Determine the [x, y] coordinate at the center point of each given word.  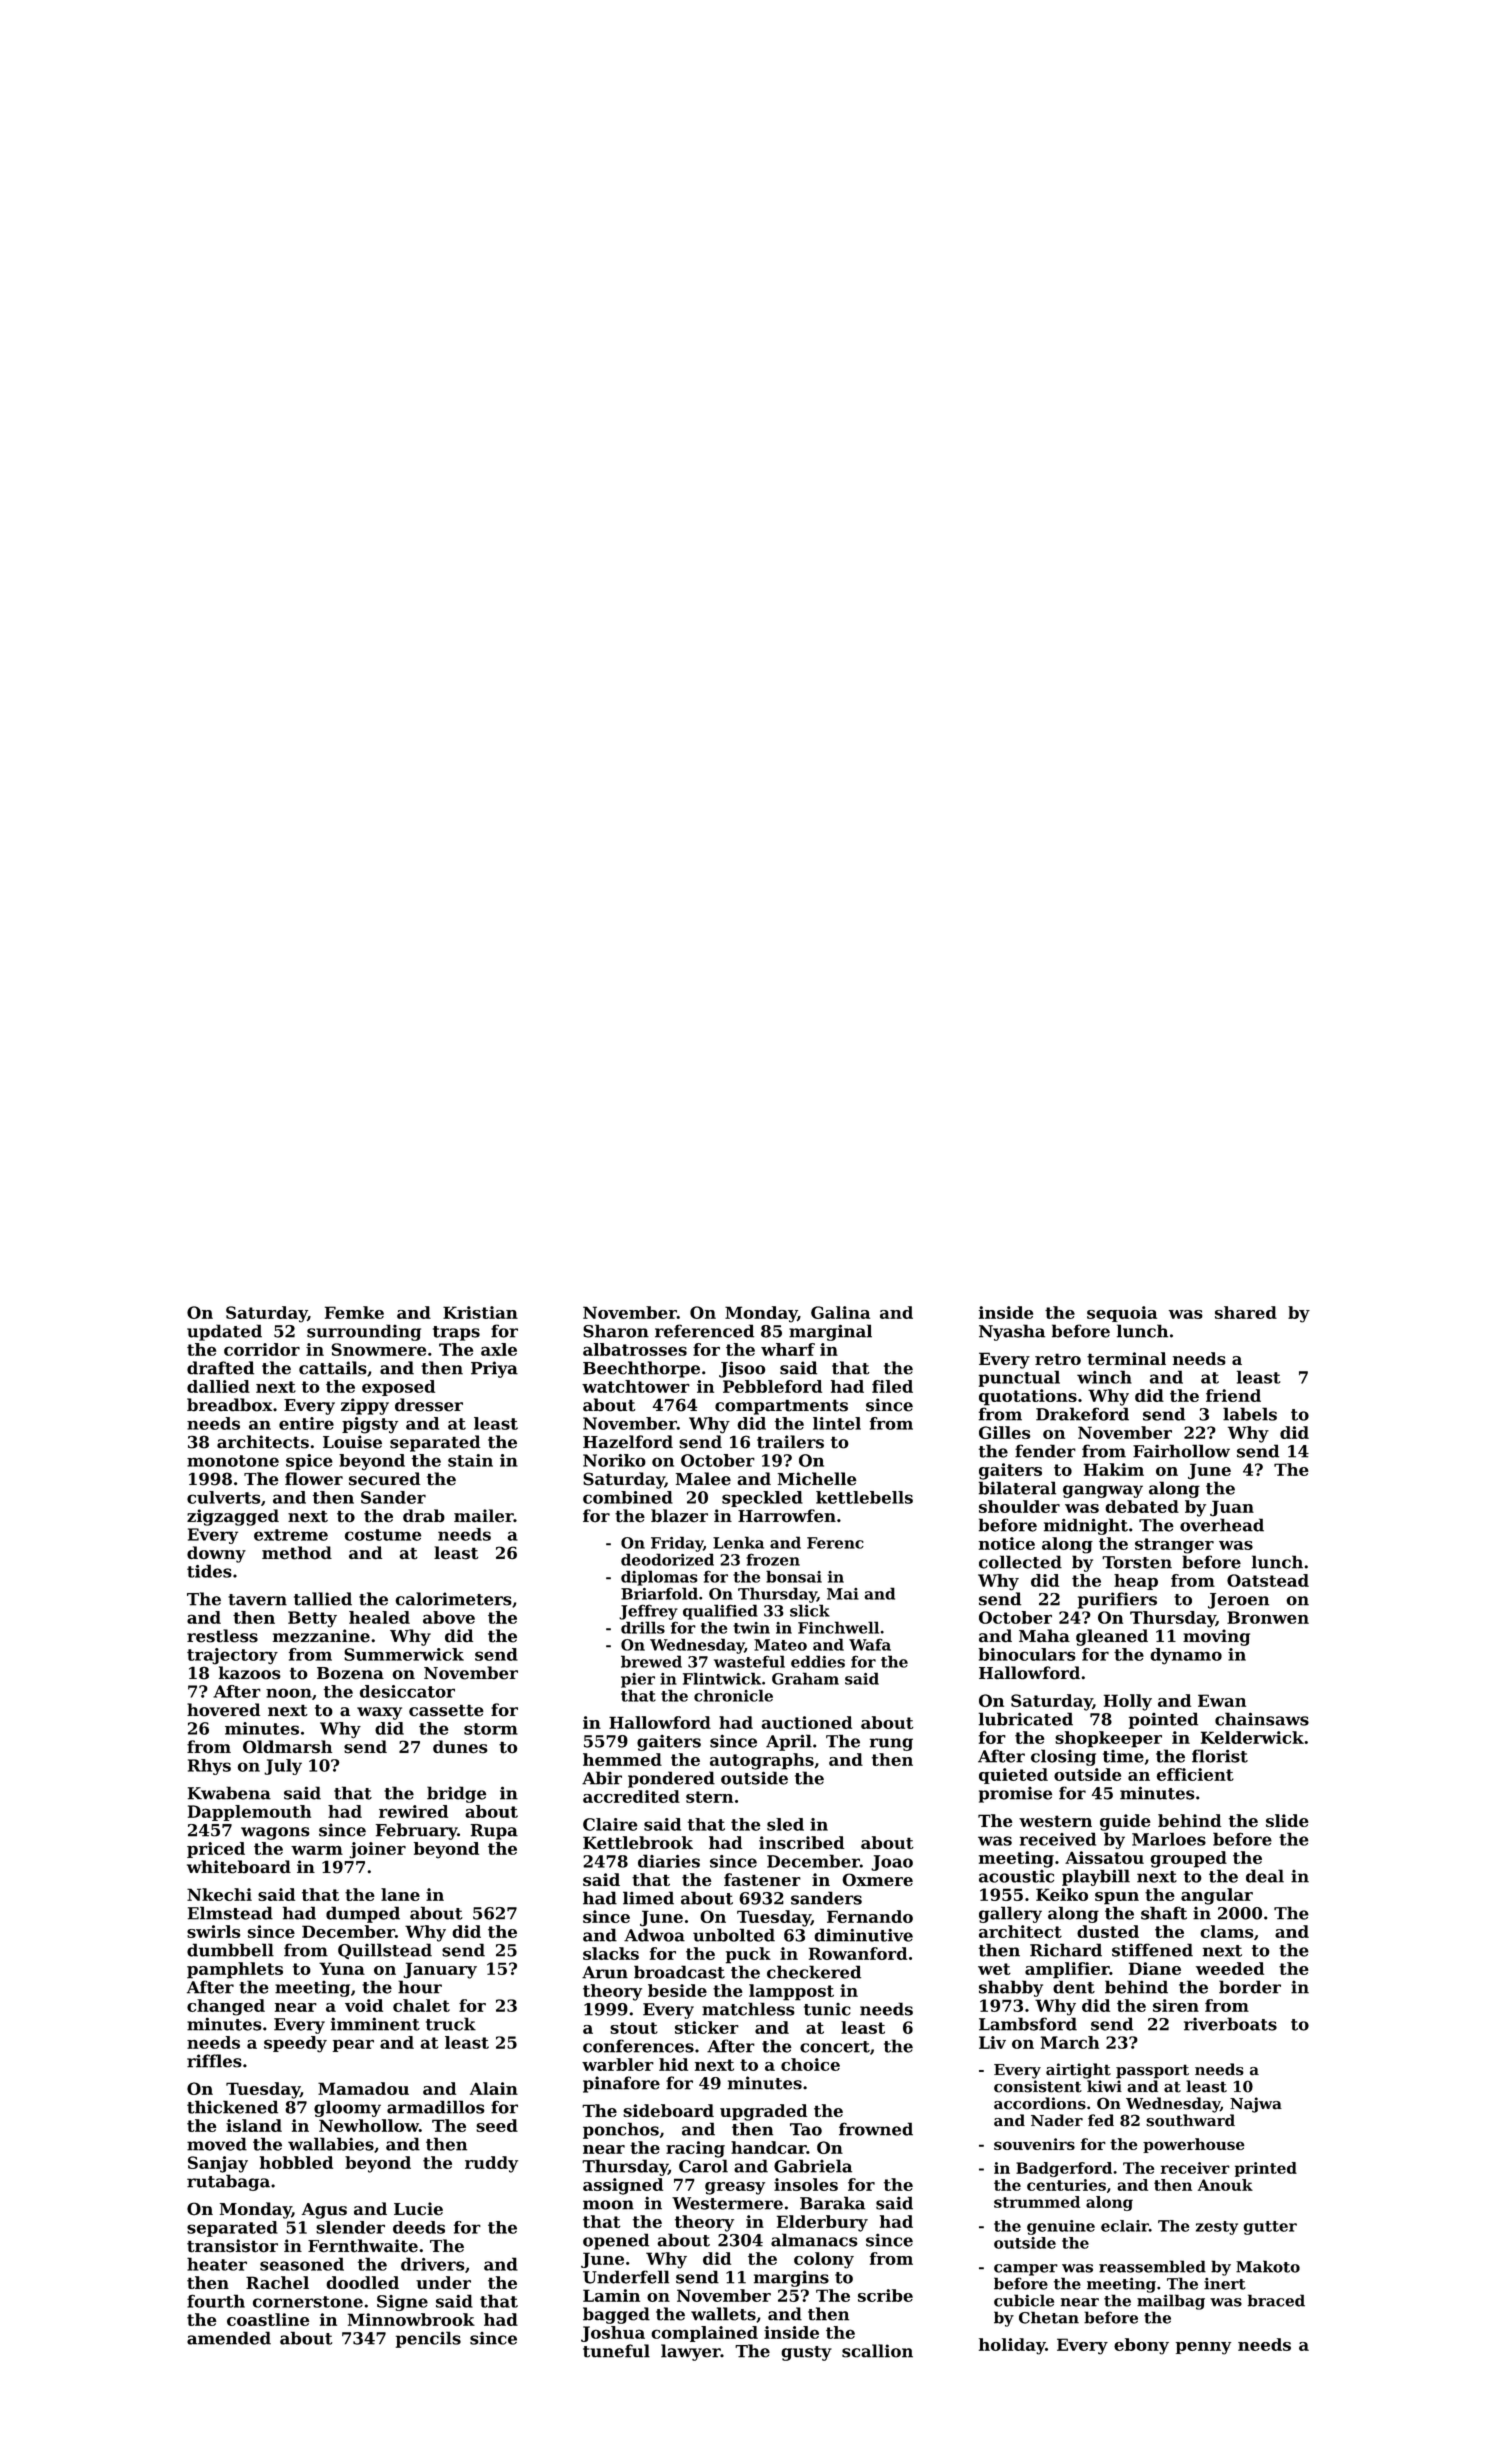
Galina [840, 1312]
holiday [1012, 2346]
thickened [232, 2107]
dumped [363, 1914]
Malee [703, 1479]
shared [1246, 1312]
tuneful [616, 2351]
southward [1190, 2120]
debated [1142, 1506]
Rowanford [858, 1953]
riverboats [1230, 2024]
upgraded [763, 2112]
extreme [291, 1535]
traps [456, 1333]
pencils [428, 2339]
